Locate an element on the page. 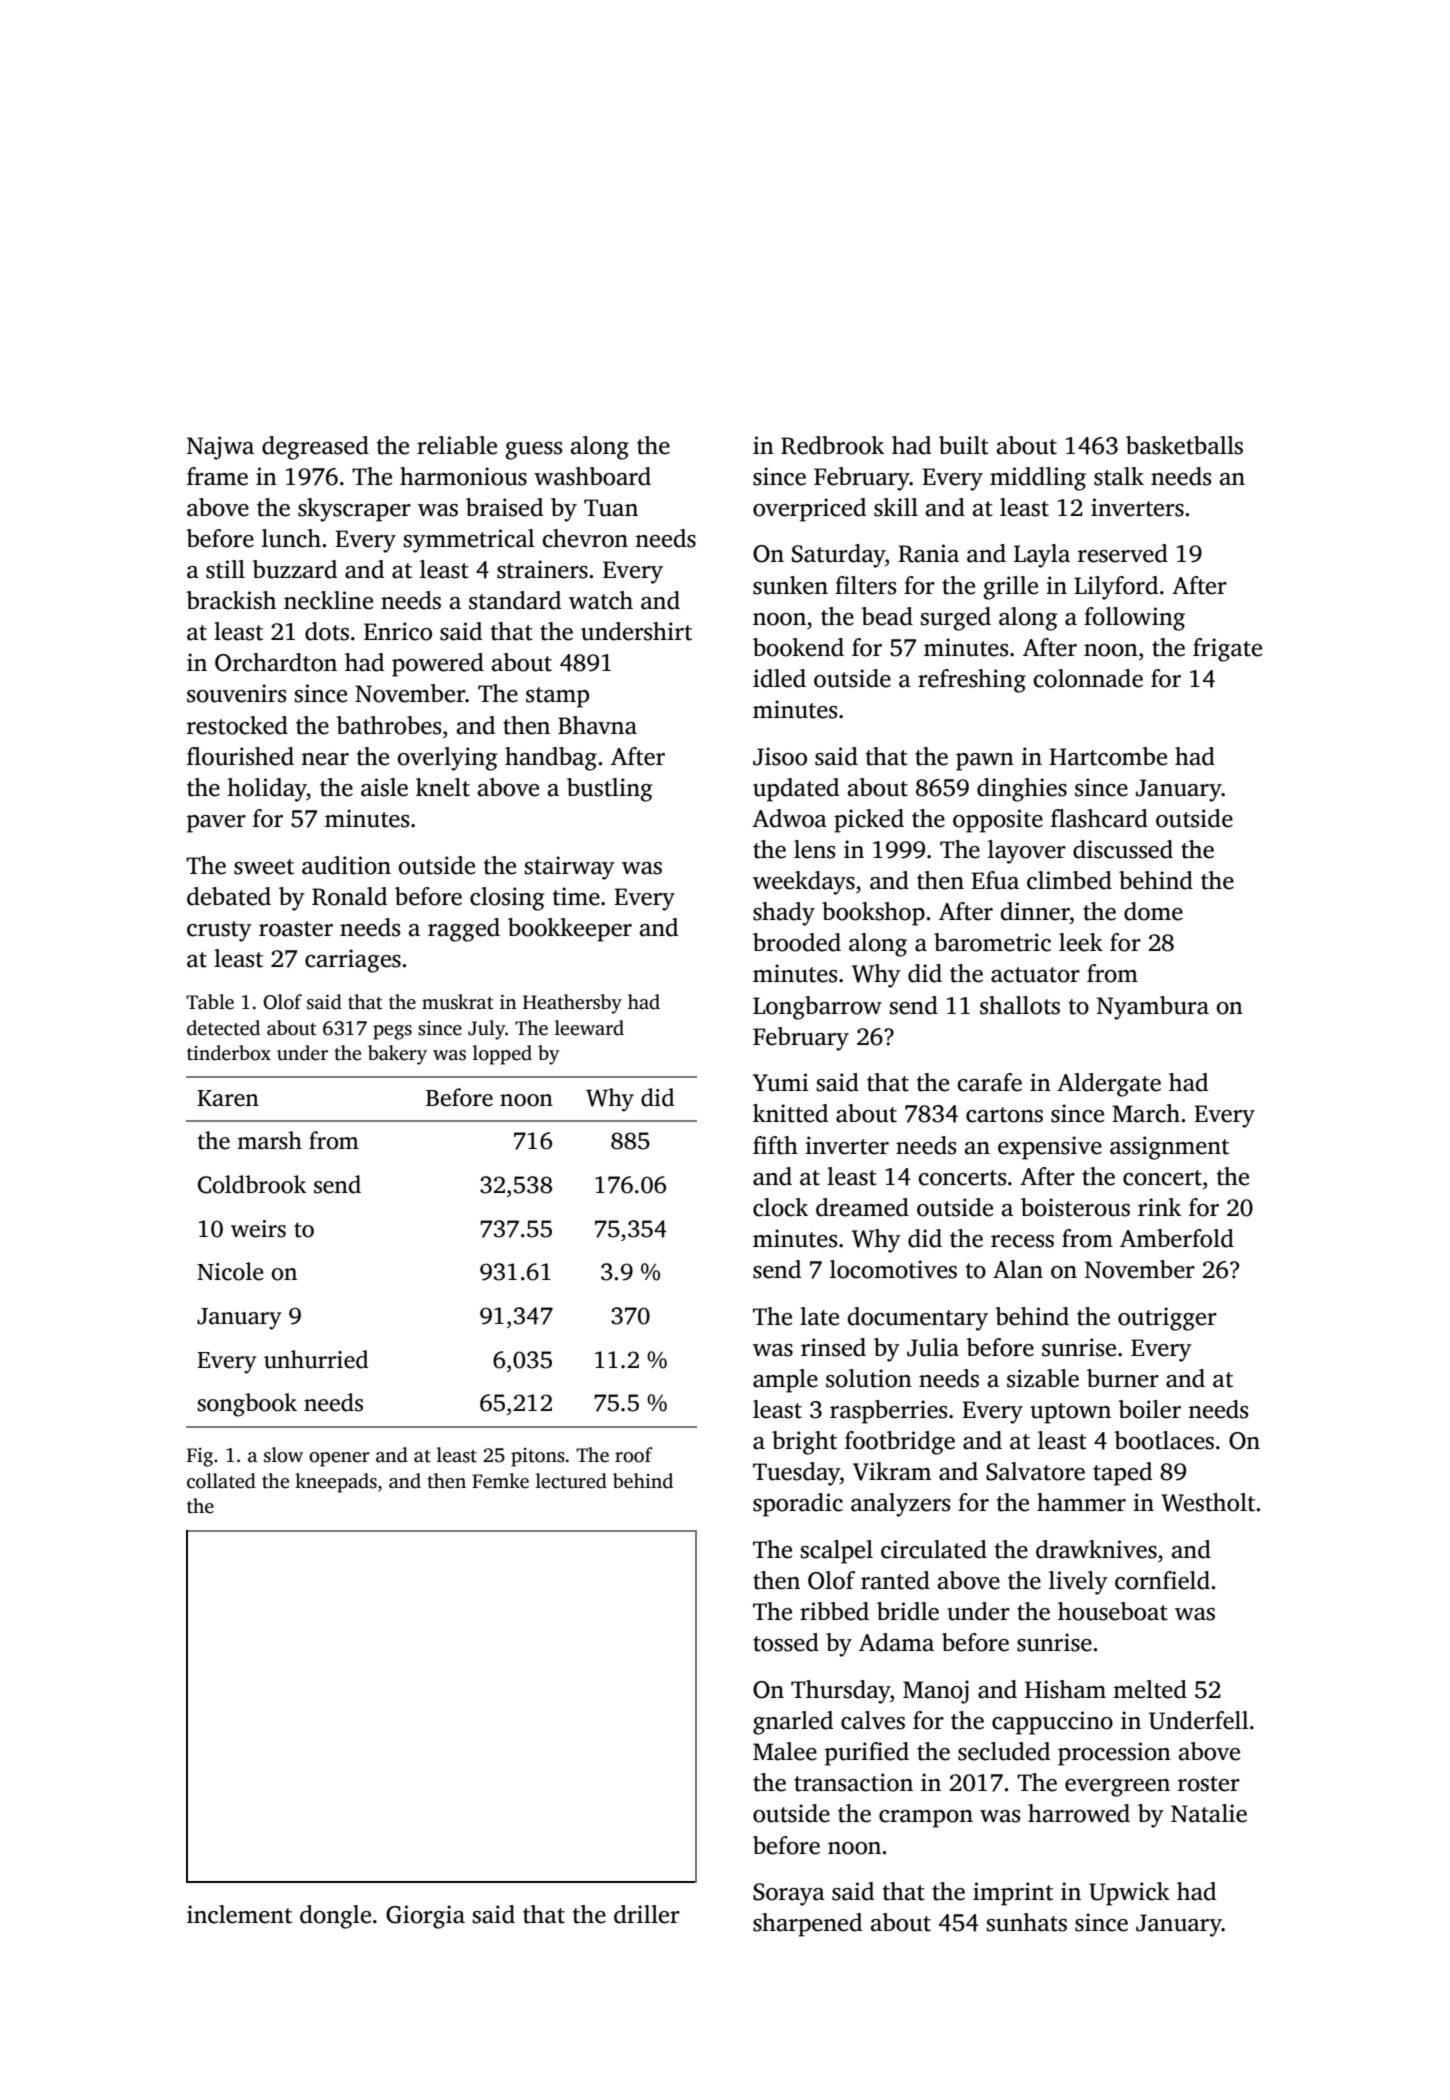  pitons is located at coordinates (538, 1457).
